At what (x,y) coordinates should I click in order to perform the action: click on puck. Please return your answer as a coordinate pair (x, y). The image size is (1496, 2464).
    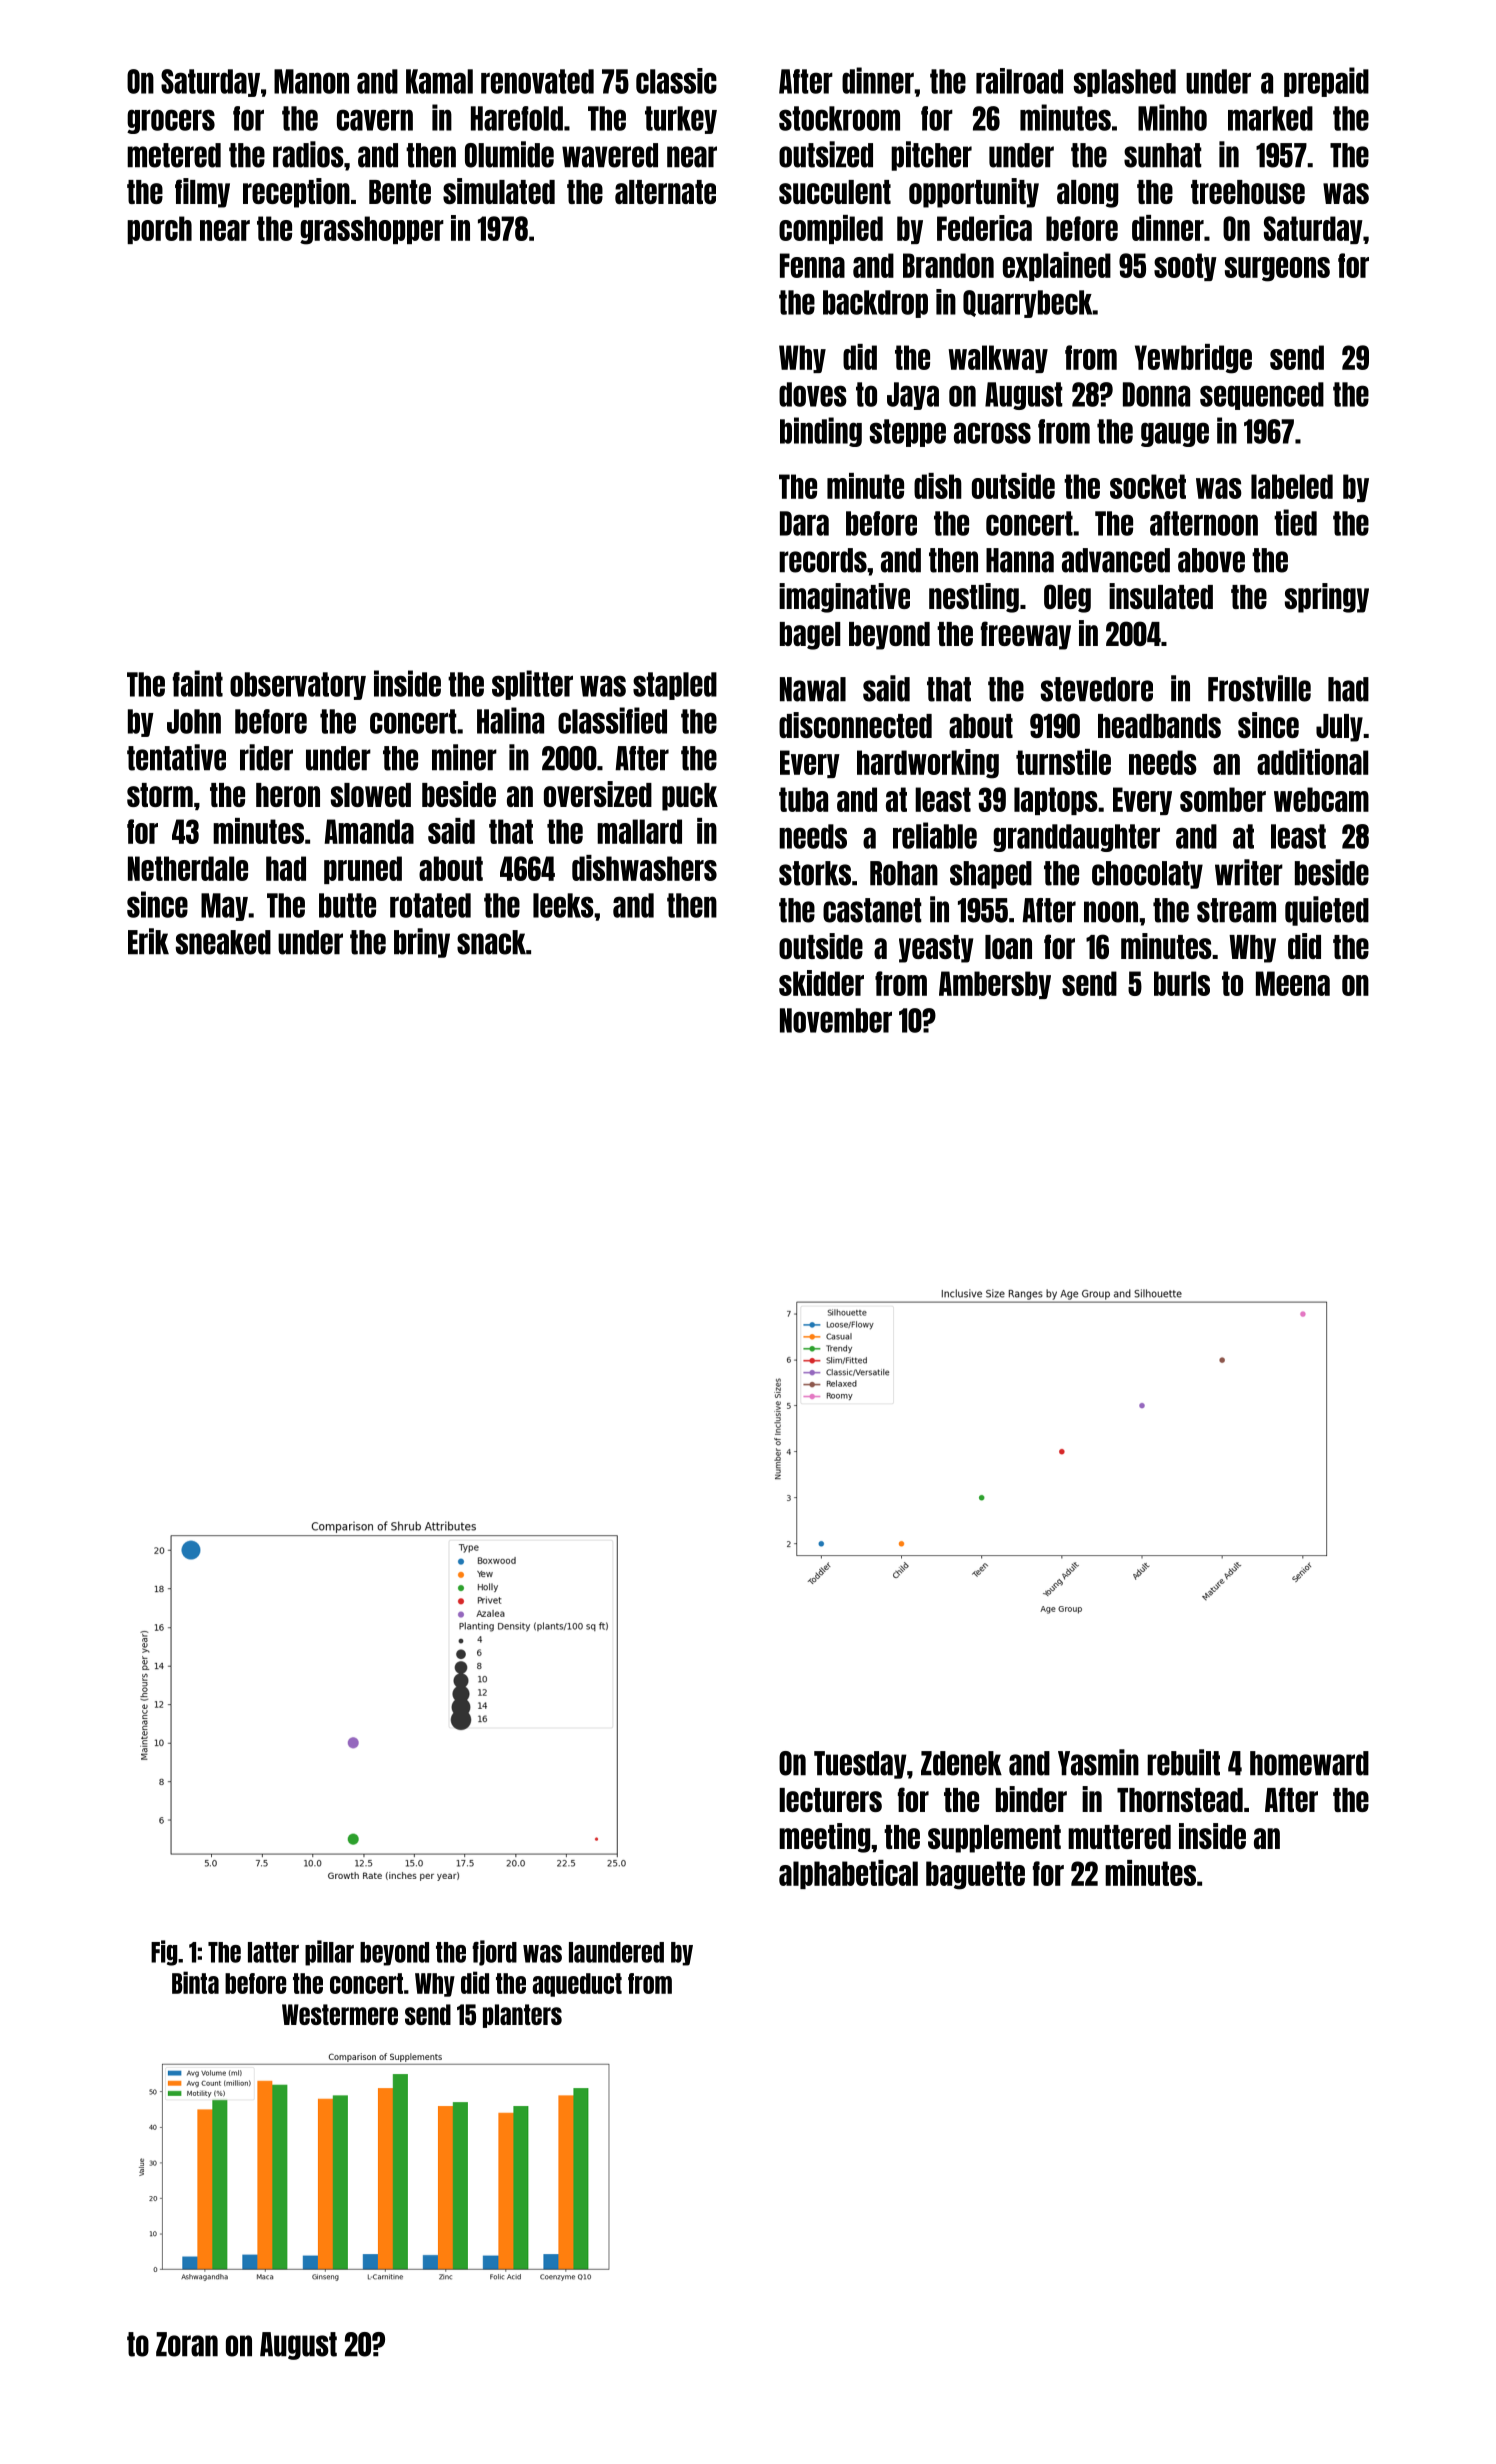
    Looking at the image, I should click on (690, 797).
